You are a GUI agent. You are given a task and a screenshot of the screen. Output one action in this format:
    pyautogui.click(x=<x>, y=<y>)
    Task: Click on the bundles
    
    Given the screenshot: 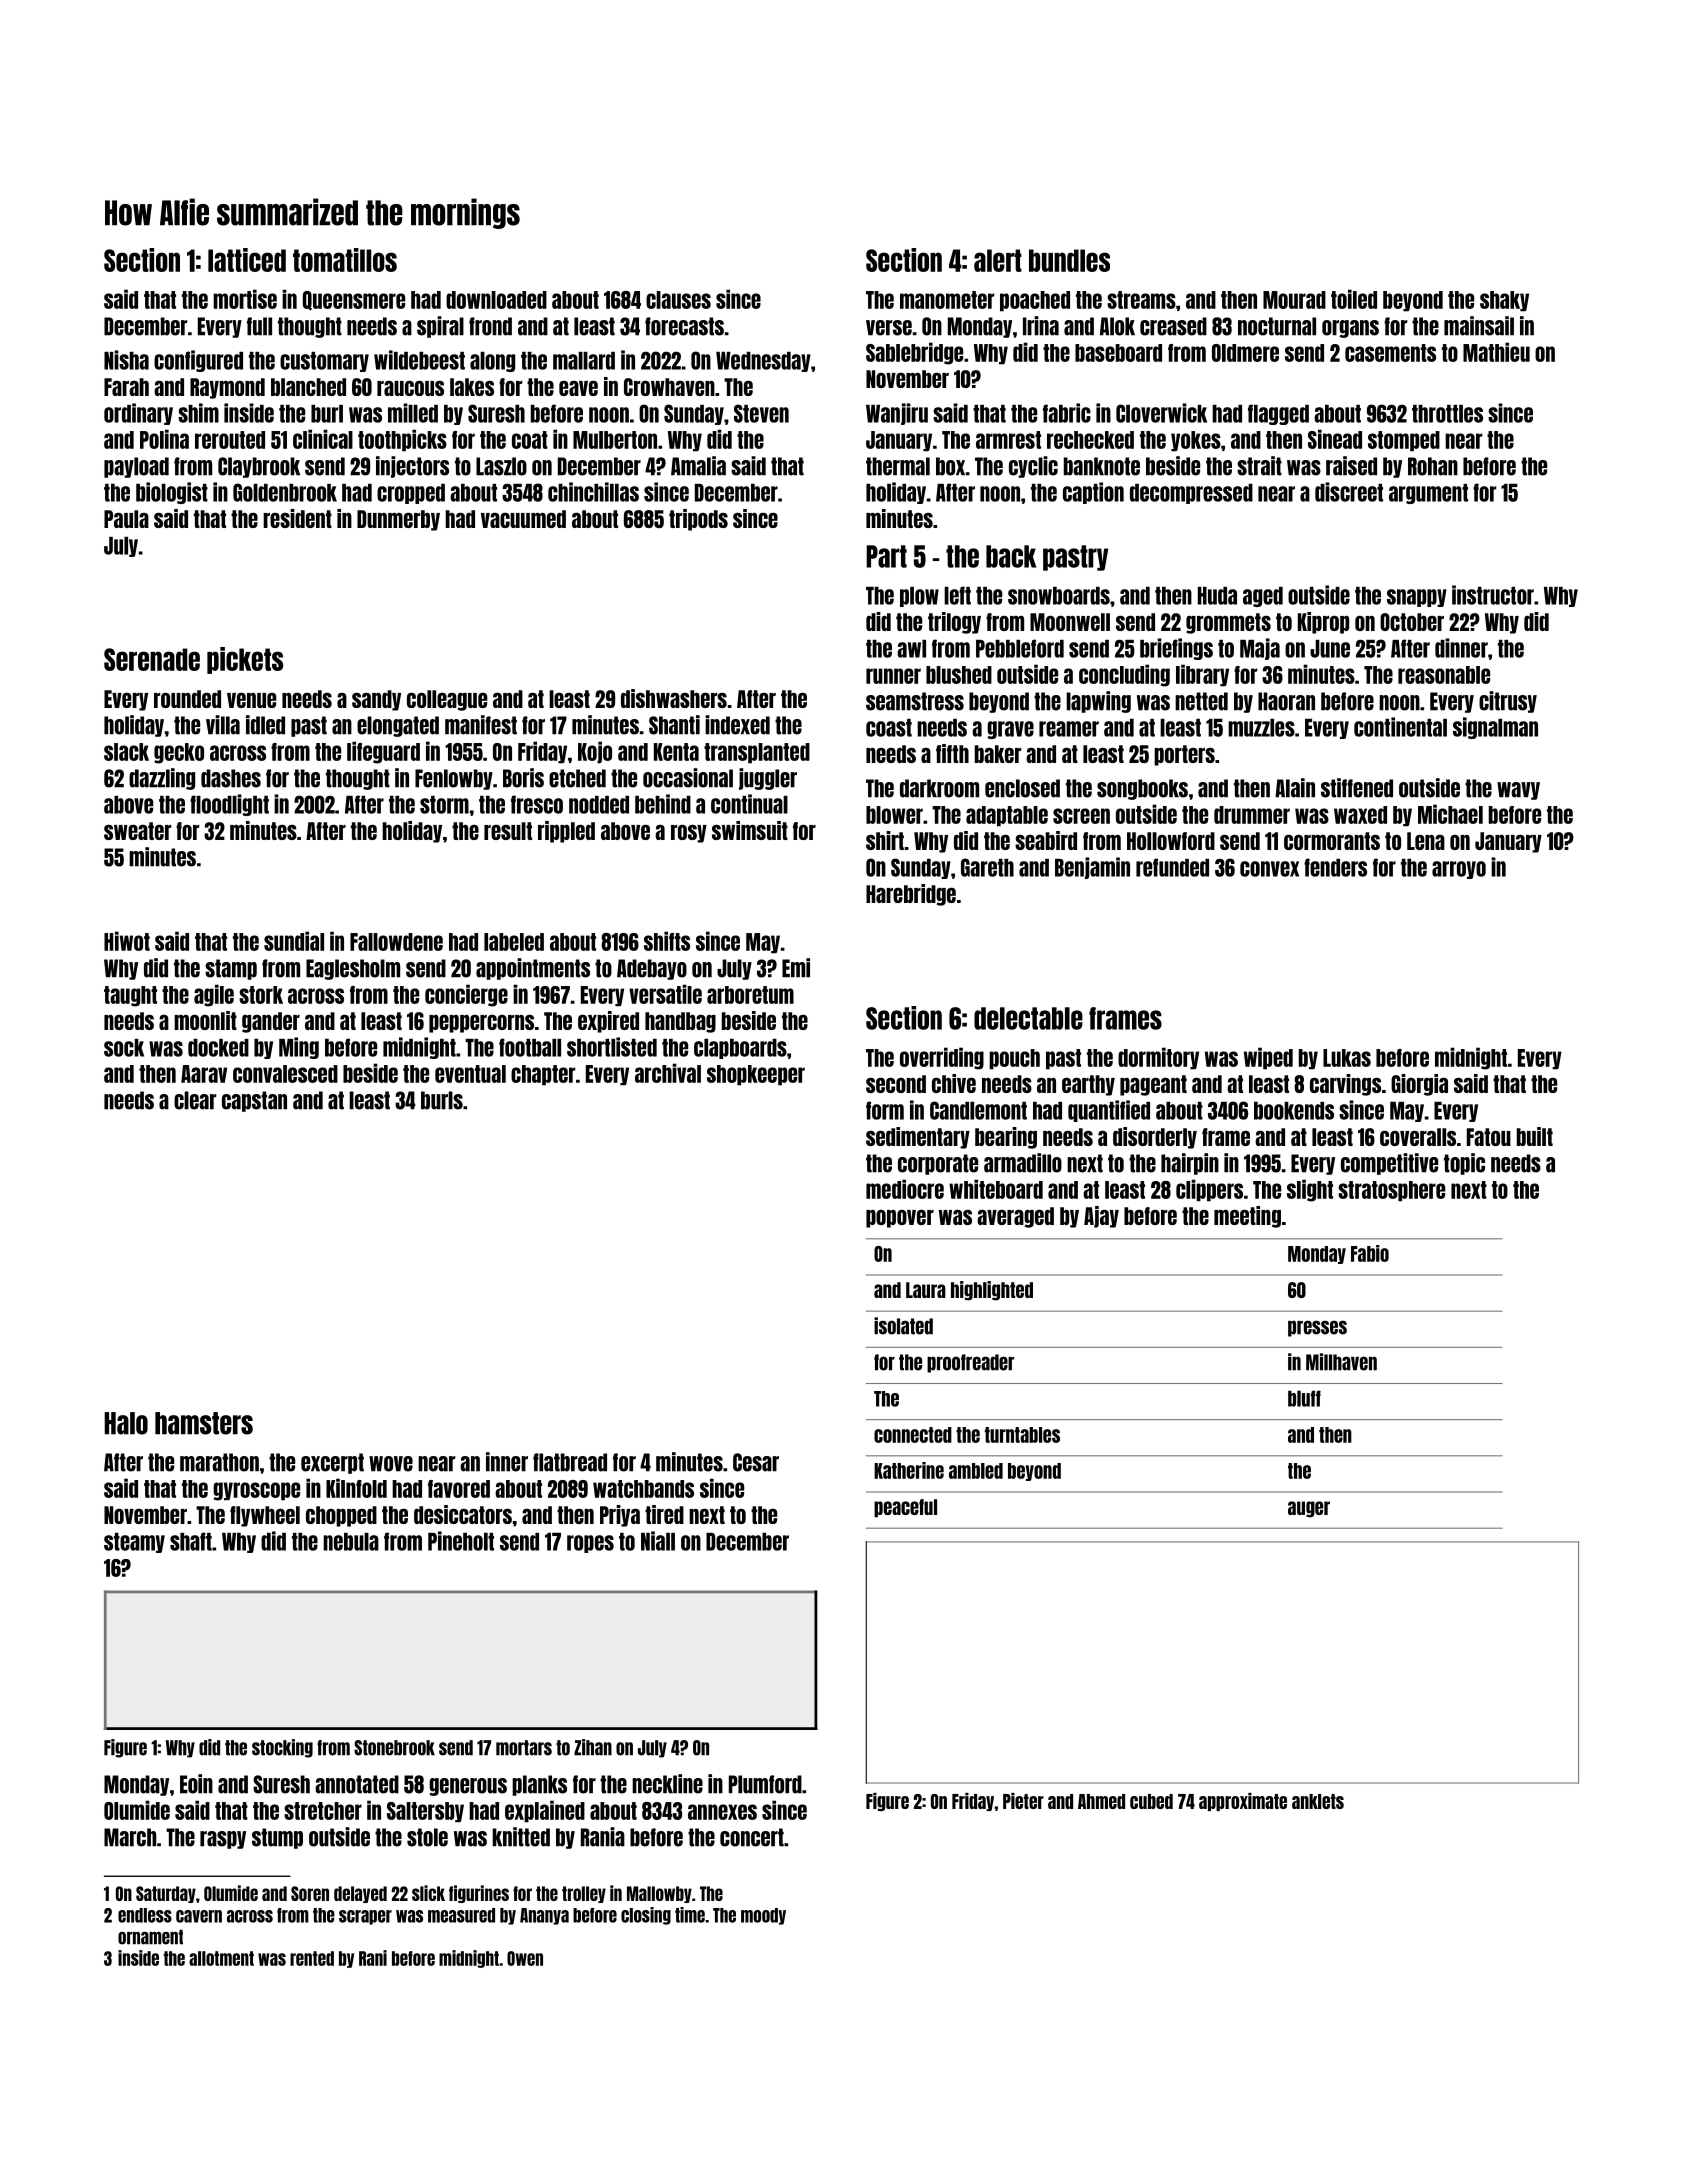 What is the action you would take?
    pyautogui.click(x=1069, y=260)
